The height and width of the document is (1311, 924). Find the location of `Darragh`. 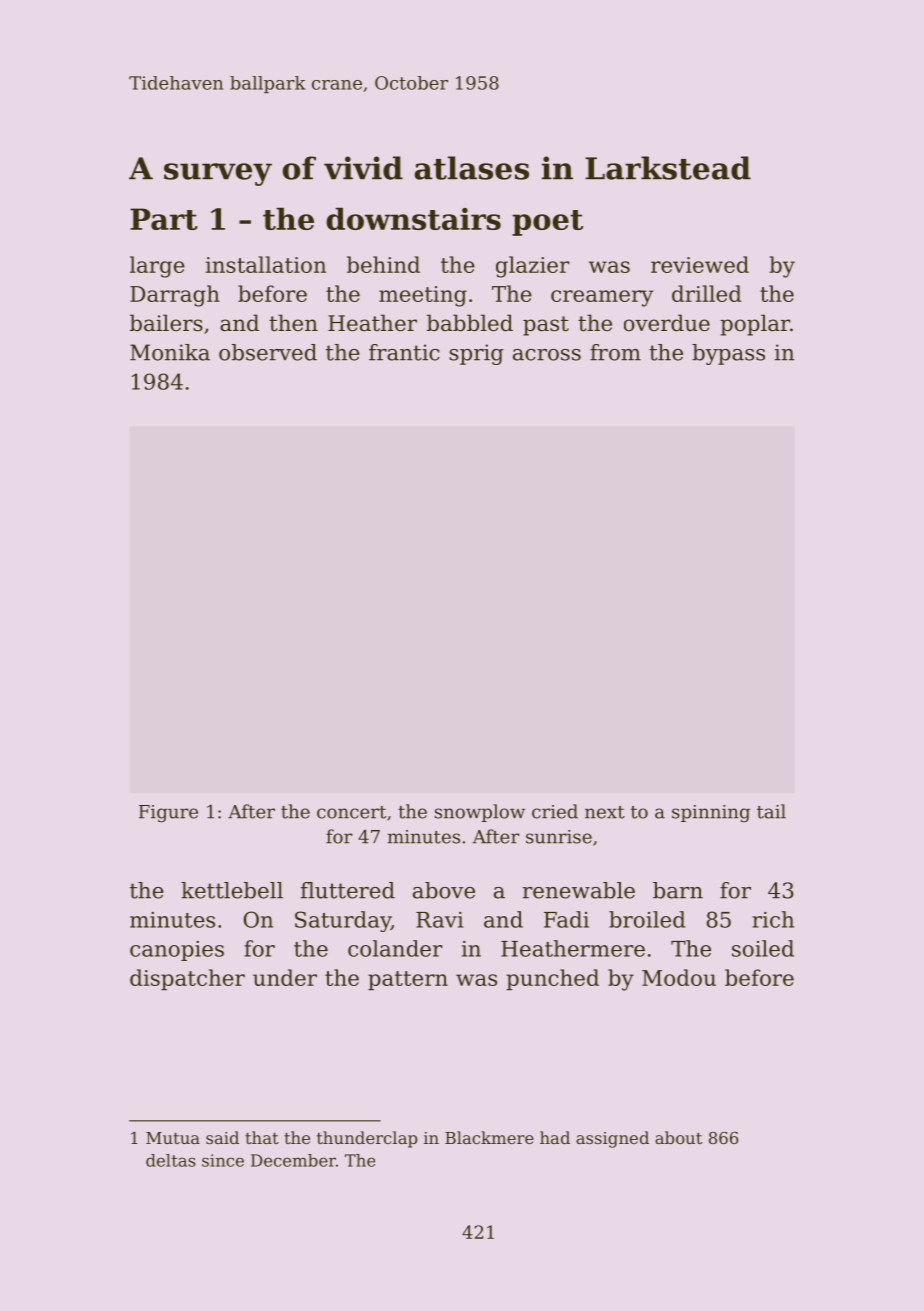

Darragh is located at coordinates (175, 296).
